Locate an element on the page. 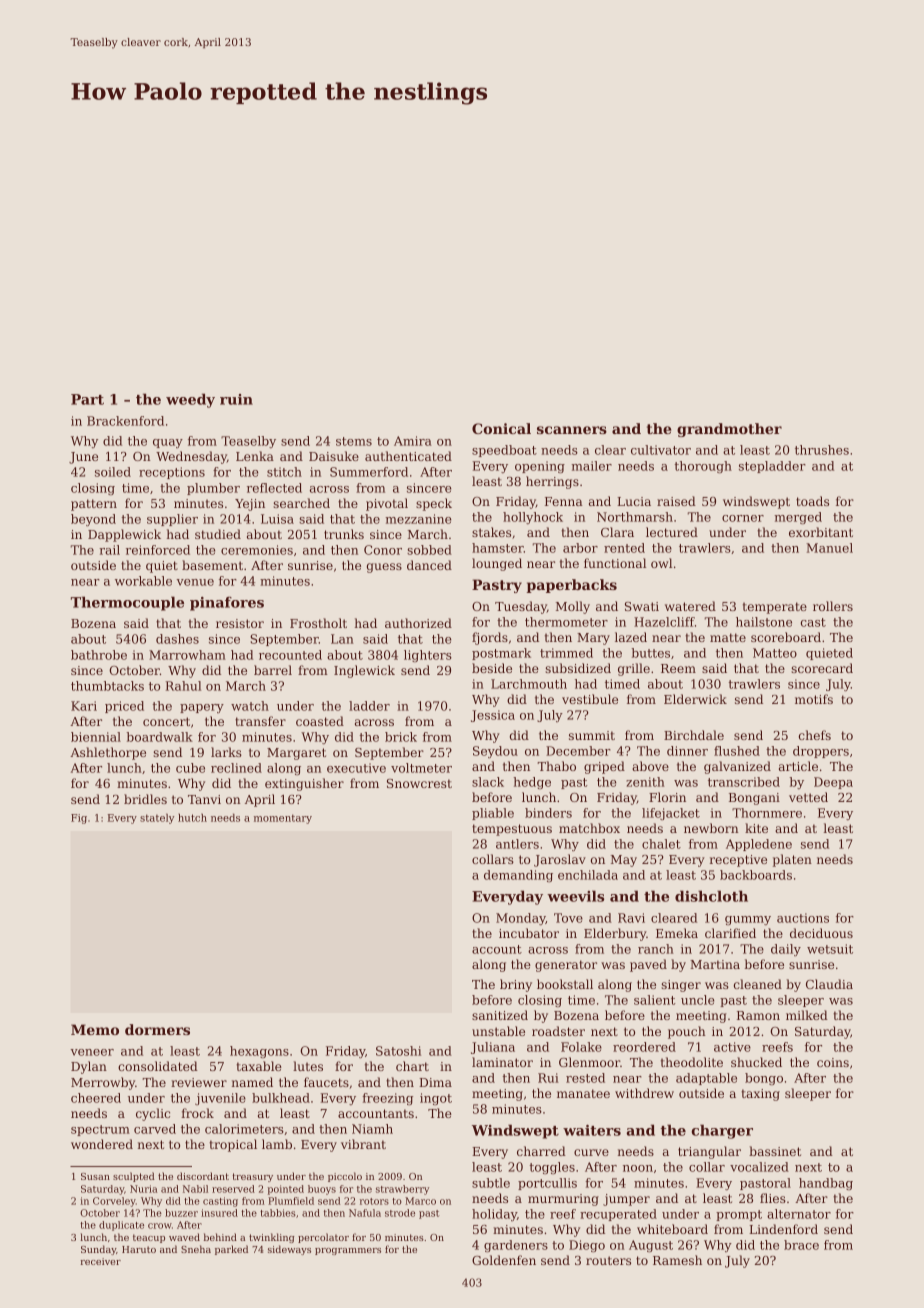 Image resolution: width=924 pixels, height=1308 pixels. Reem is located at coordinates (678, 668).
